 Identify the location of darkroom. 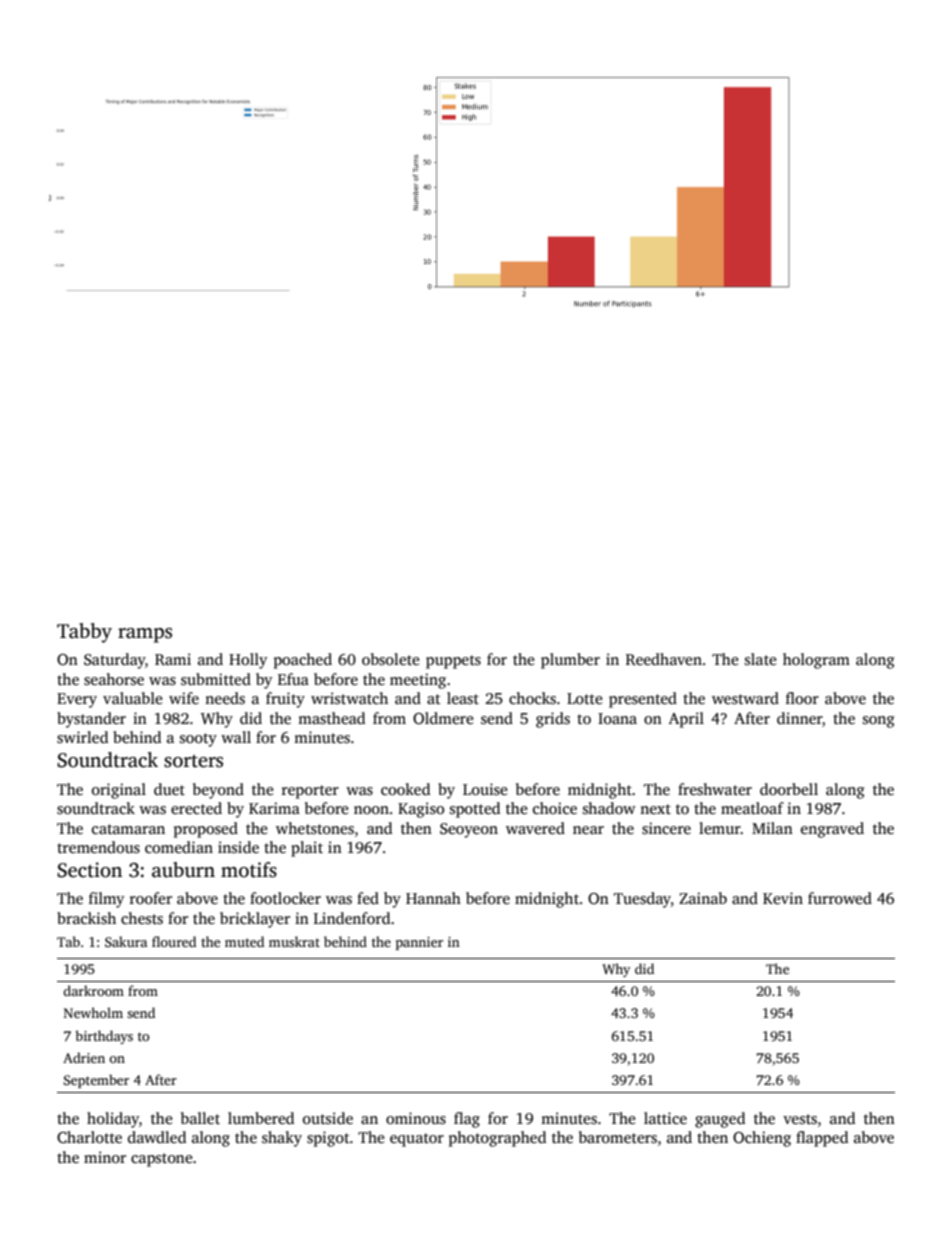
(93, 990).
